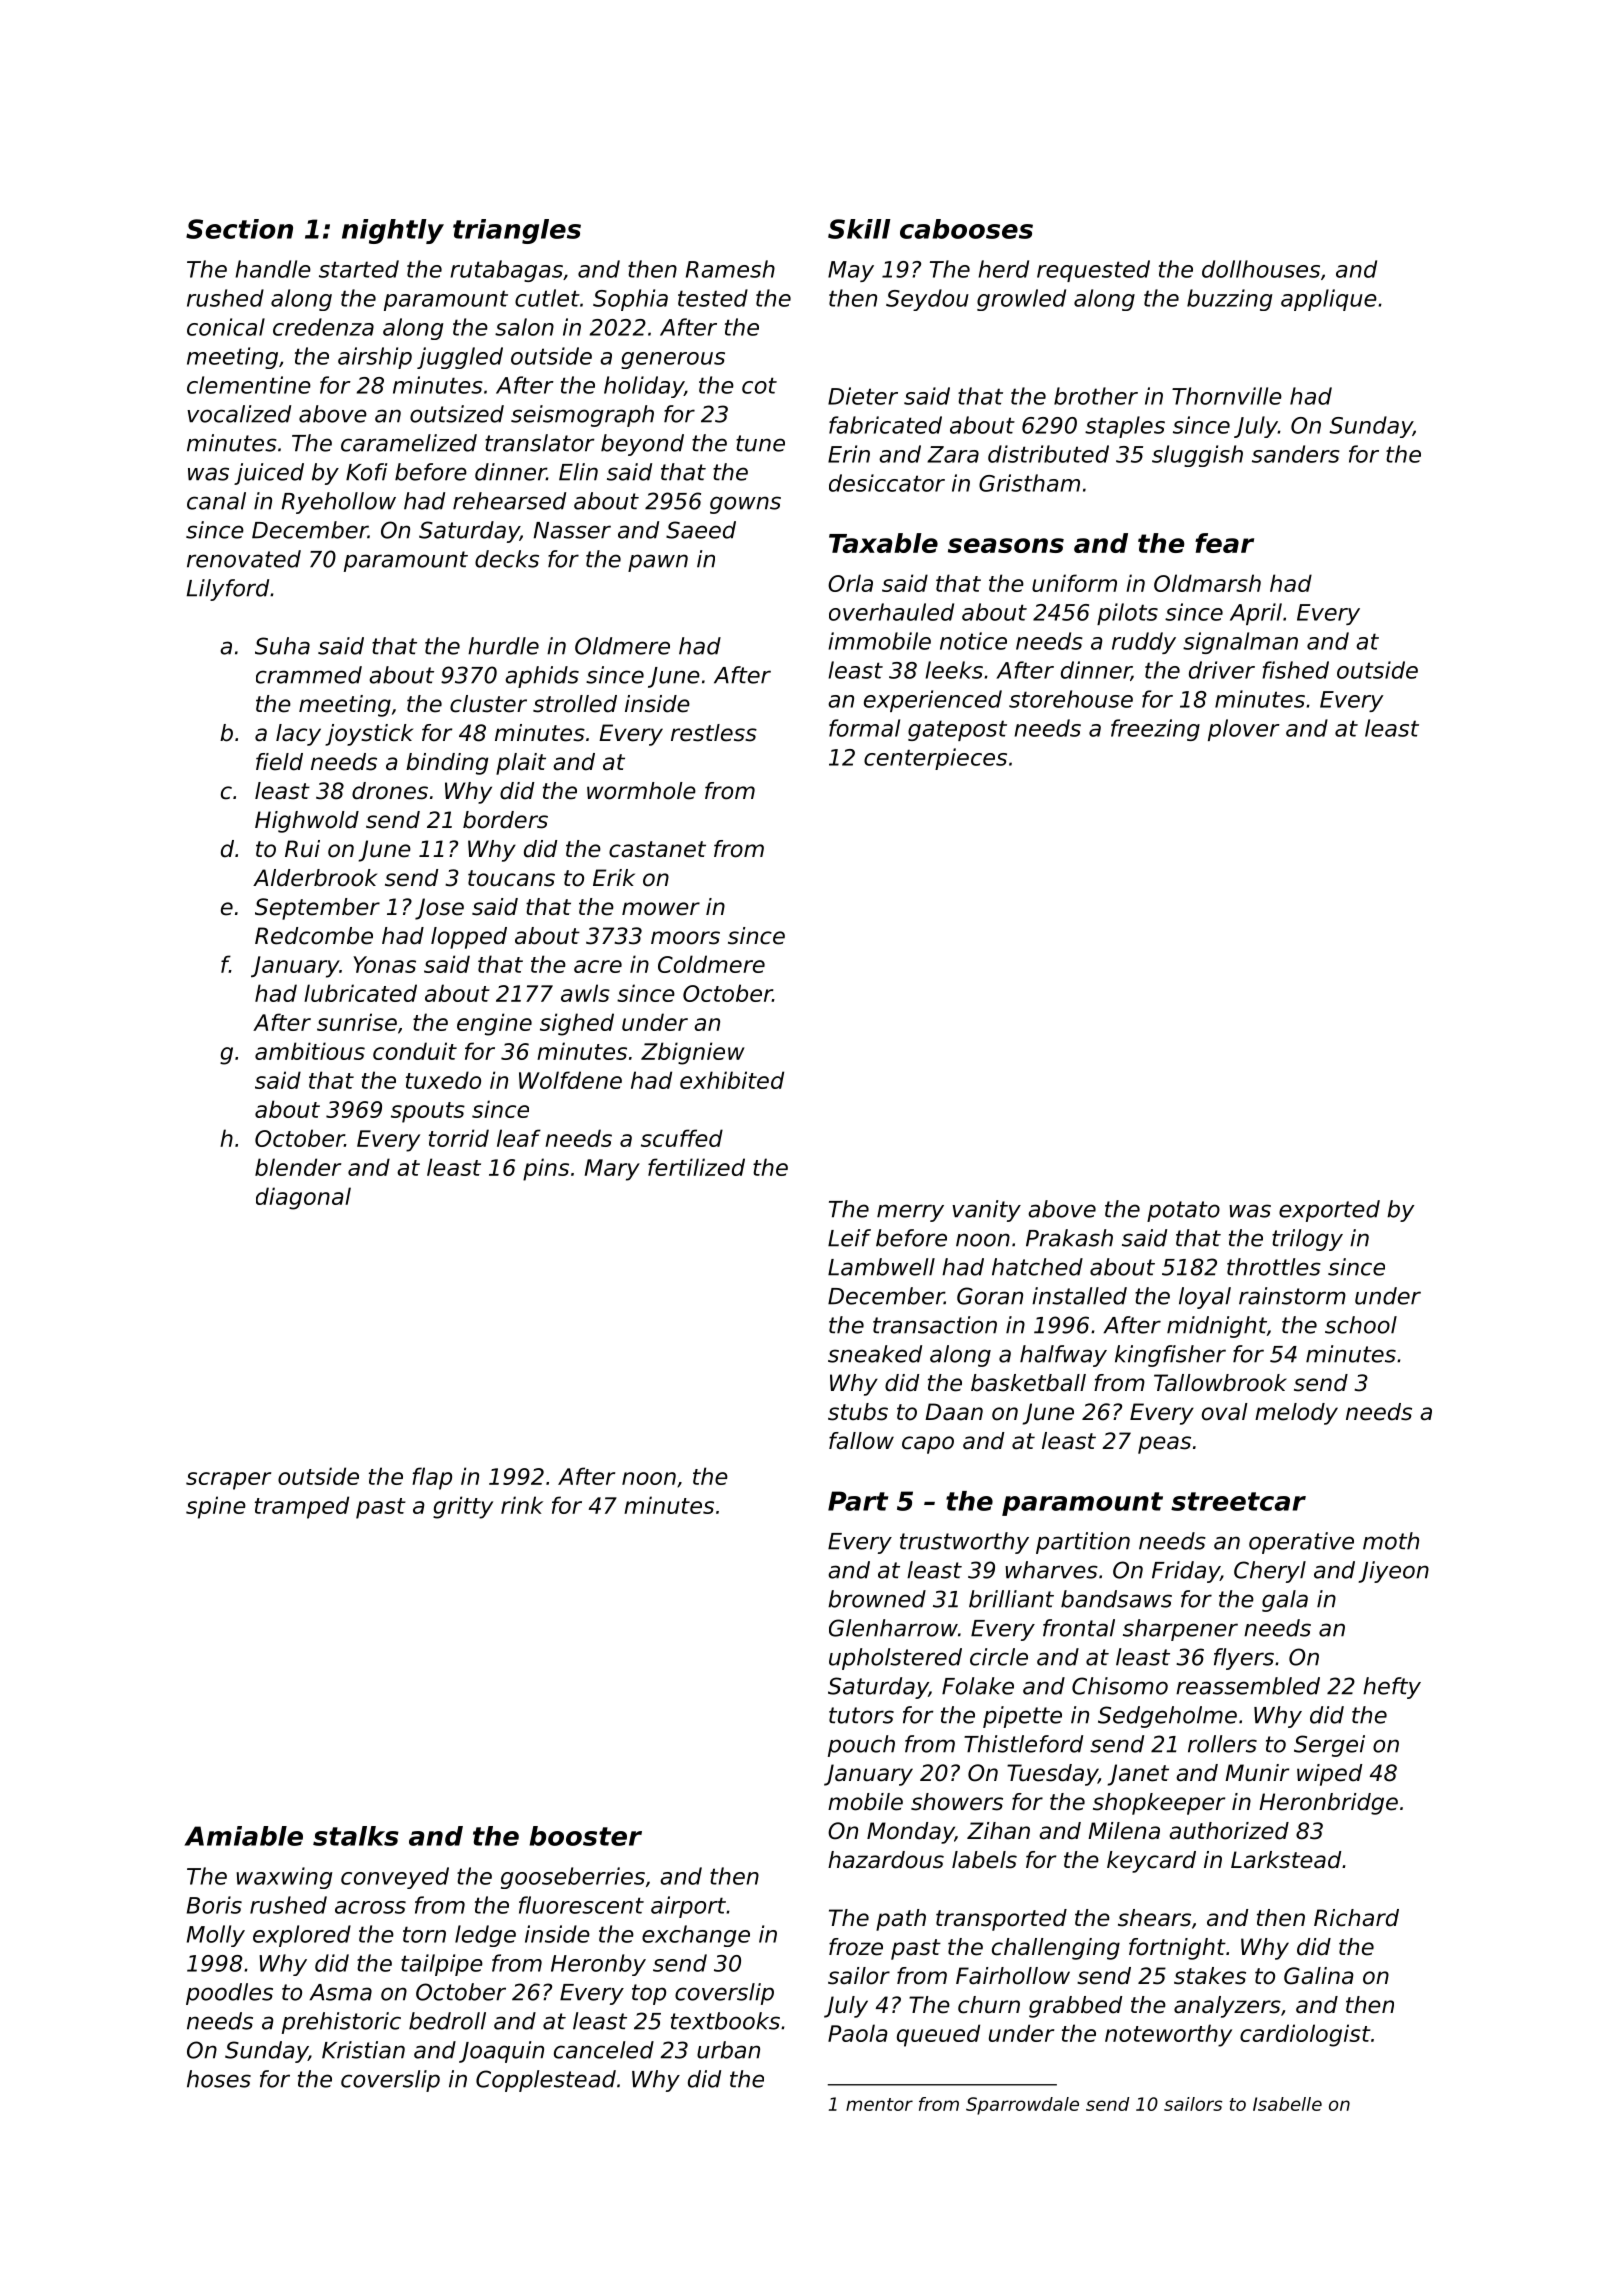 Image resolution: width=1620 pixels, height=2292 pixels. What do you see at coordinates (641, 791) in the page?
I see `wormhole` at bounding box center [641, 791].
